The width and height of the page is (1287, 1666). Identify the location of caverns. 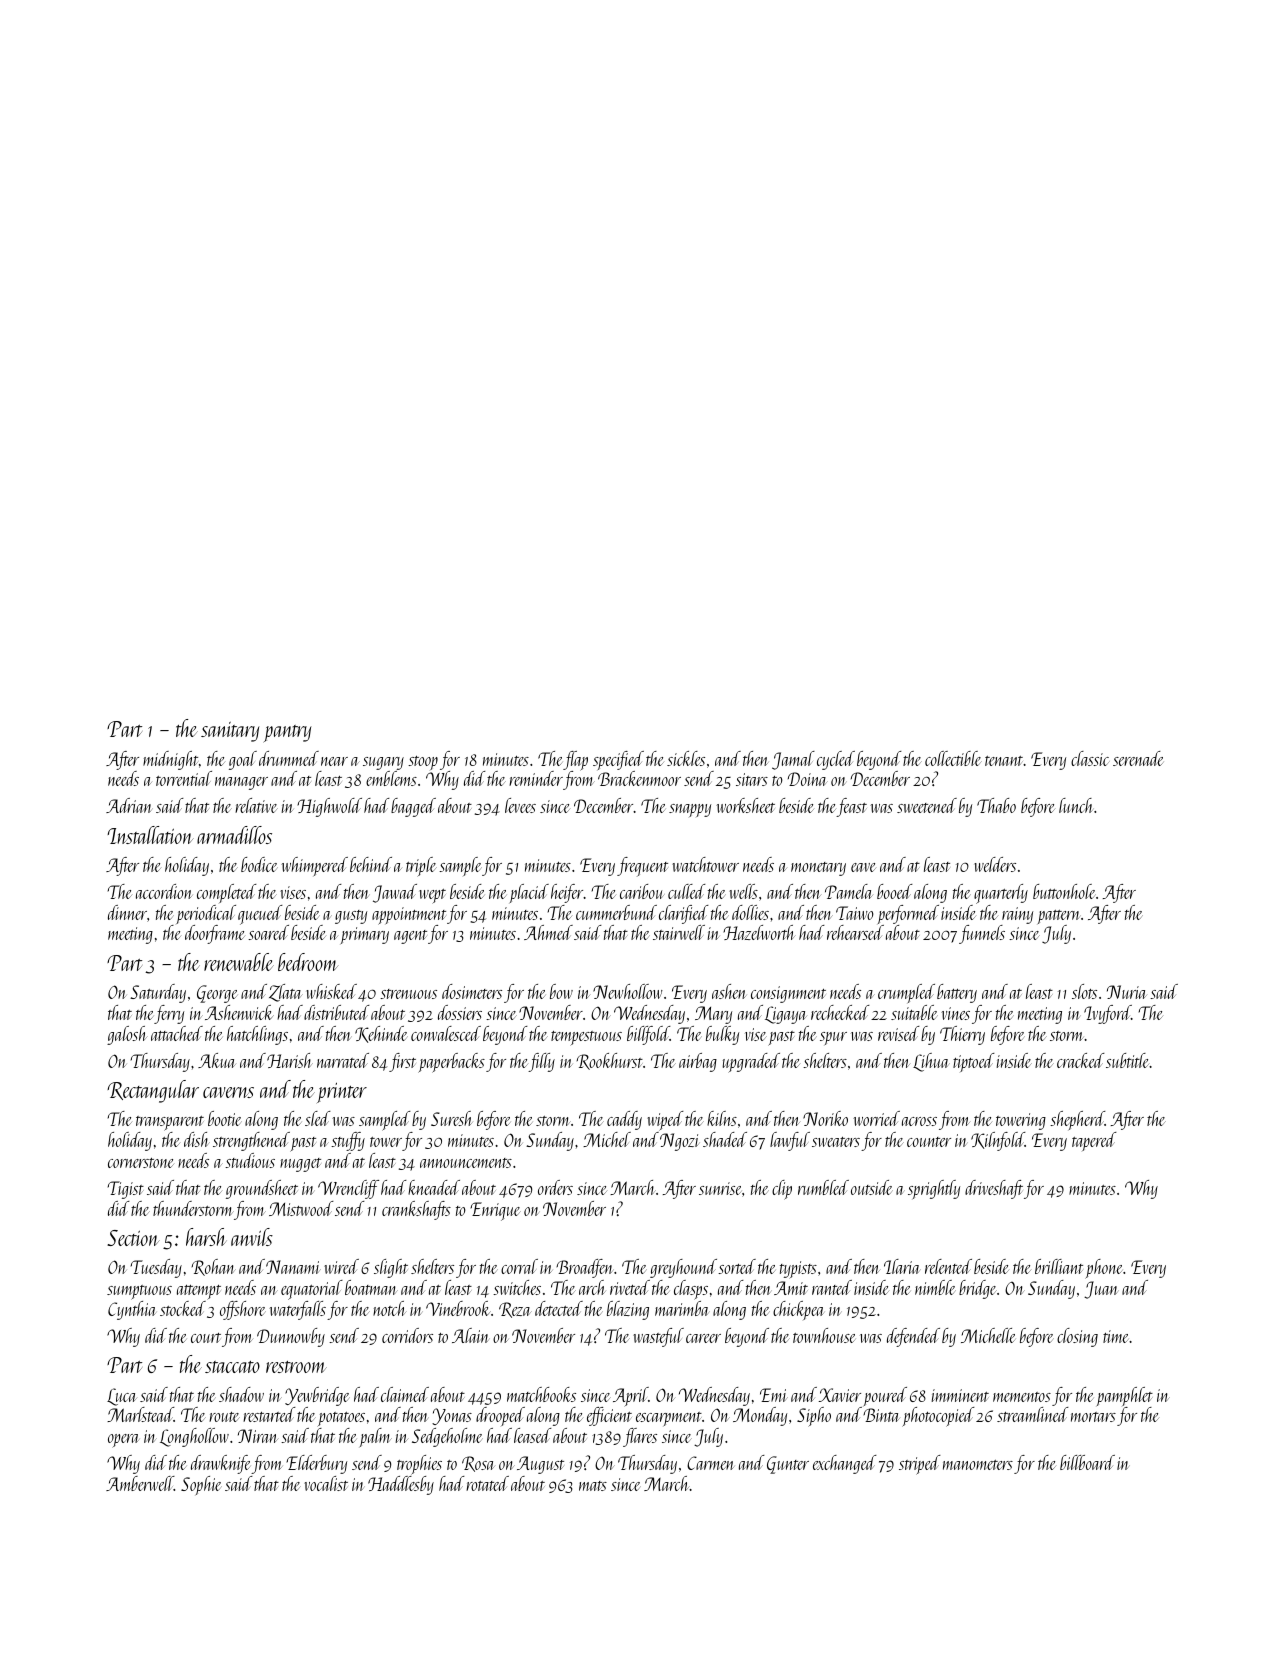
(228, 1092).
